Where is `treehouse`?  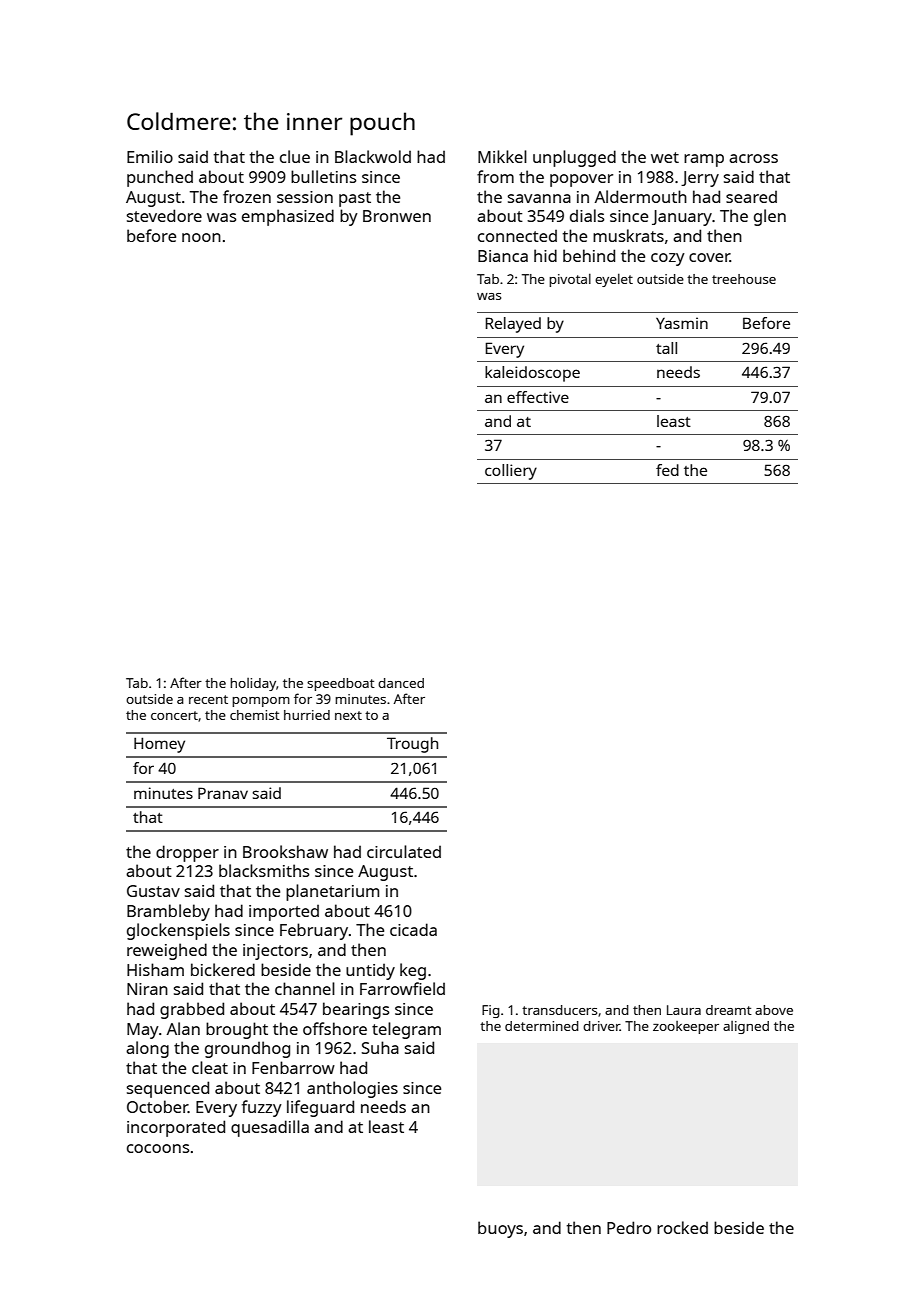 treehouse is located at coordinates (744, 279).
